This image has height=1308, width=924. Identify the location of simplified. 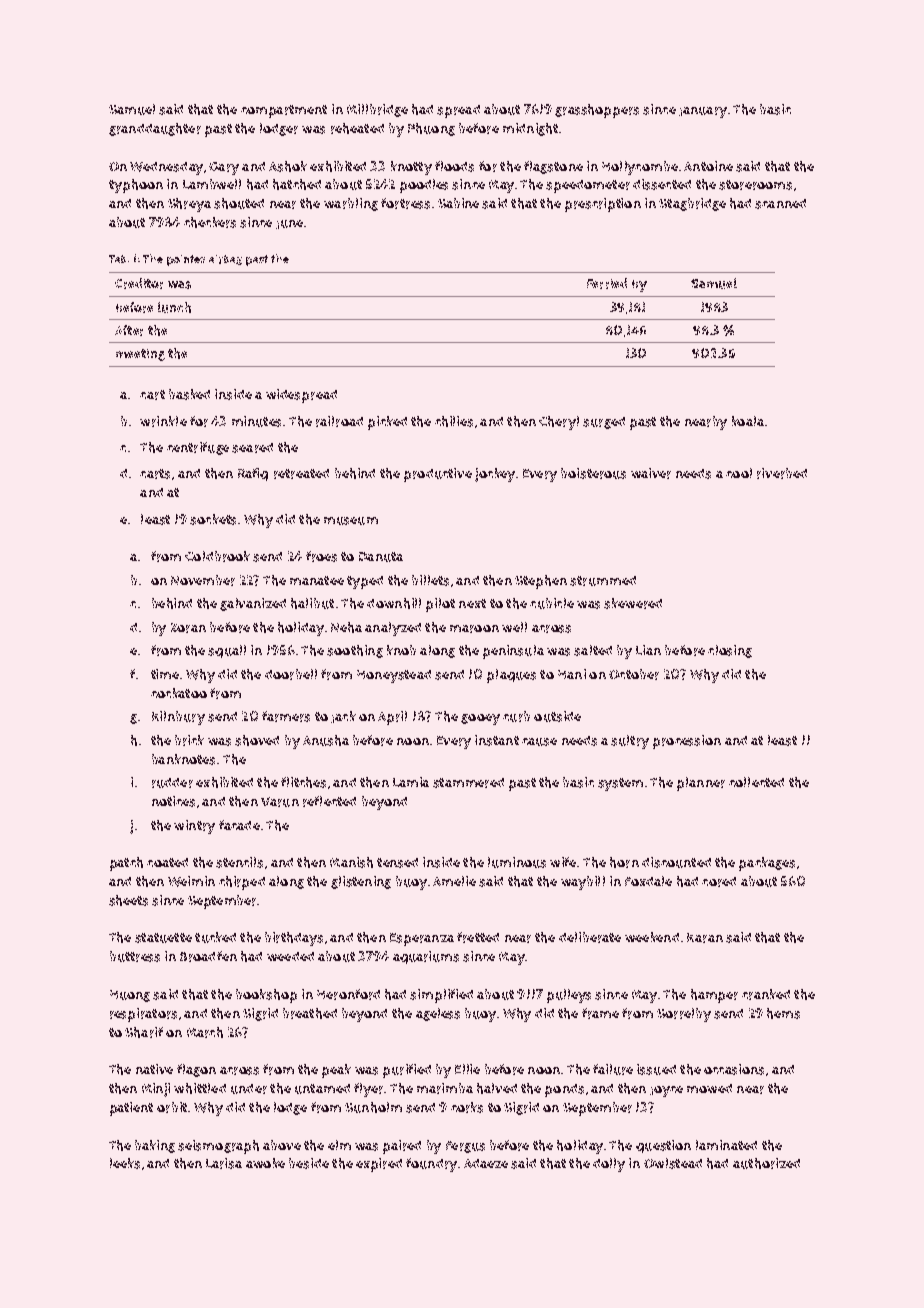
(441, 996).
